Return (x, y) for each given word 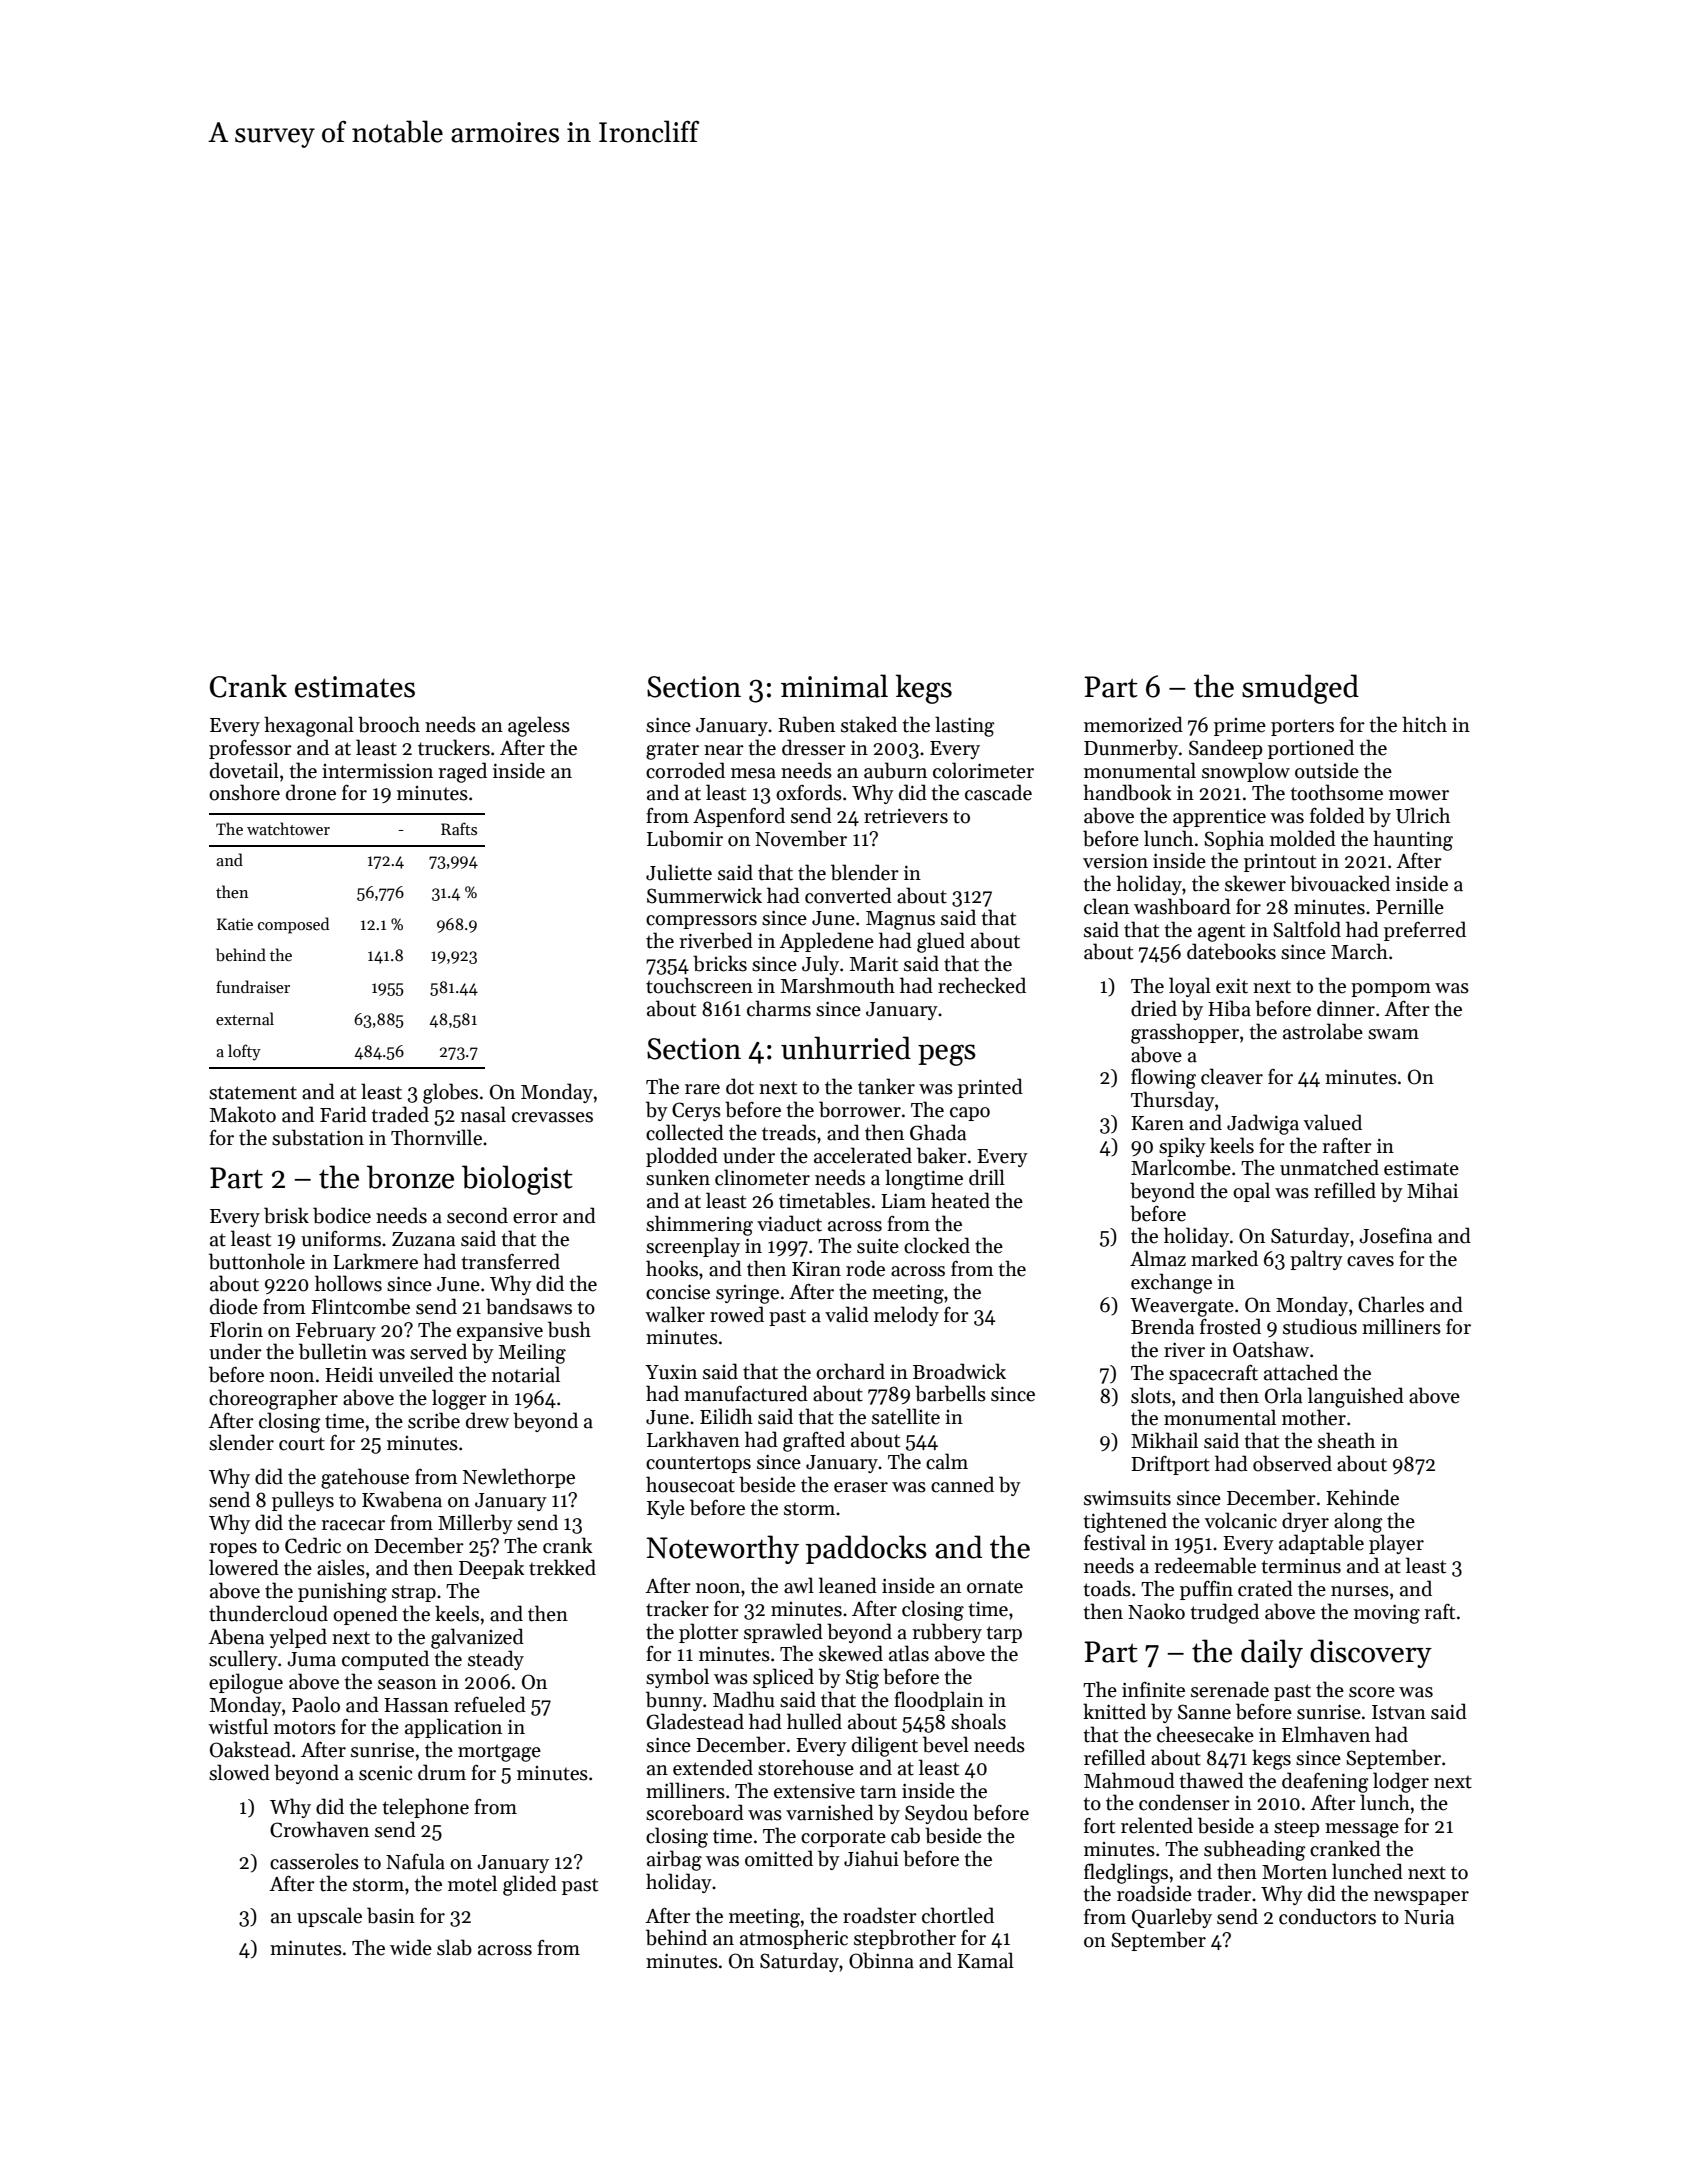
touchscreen (699, 985)
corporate (843, 1838)
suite (878, 1246)
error (535, 1218)
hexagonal (309, 726)
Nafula (415, 1861)
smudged (1300, 689)
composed (293, 925)
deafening (1325, 1782)
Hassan (416, 1705)
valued (1333, 1122)
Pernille (1410, 906)
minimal (834, 686)
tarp (1004, 1634)
